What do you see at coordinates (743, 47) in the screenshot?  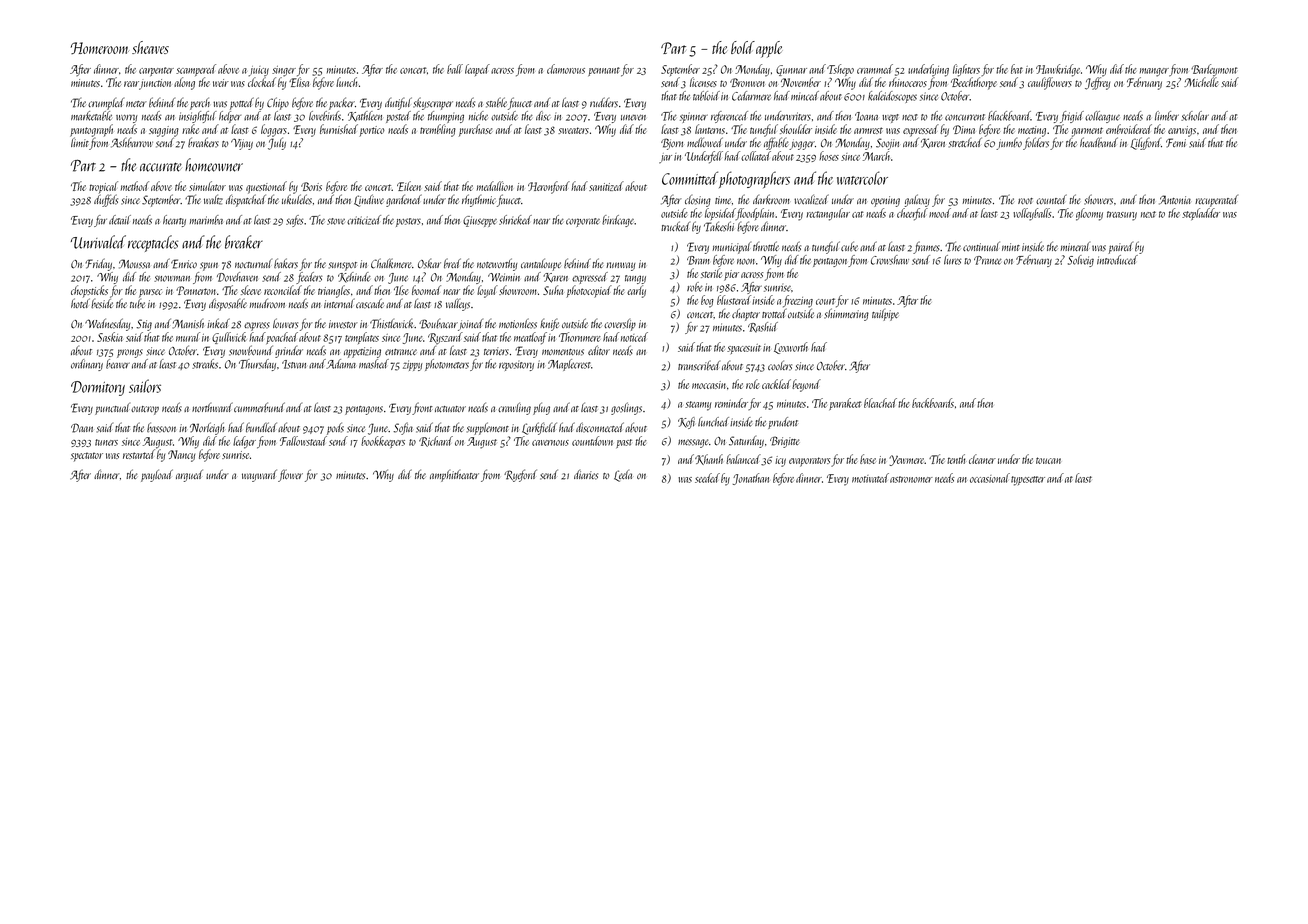 I see `bold` at bounding box center [743, 47].
